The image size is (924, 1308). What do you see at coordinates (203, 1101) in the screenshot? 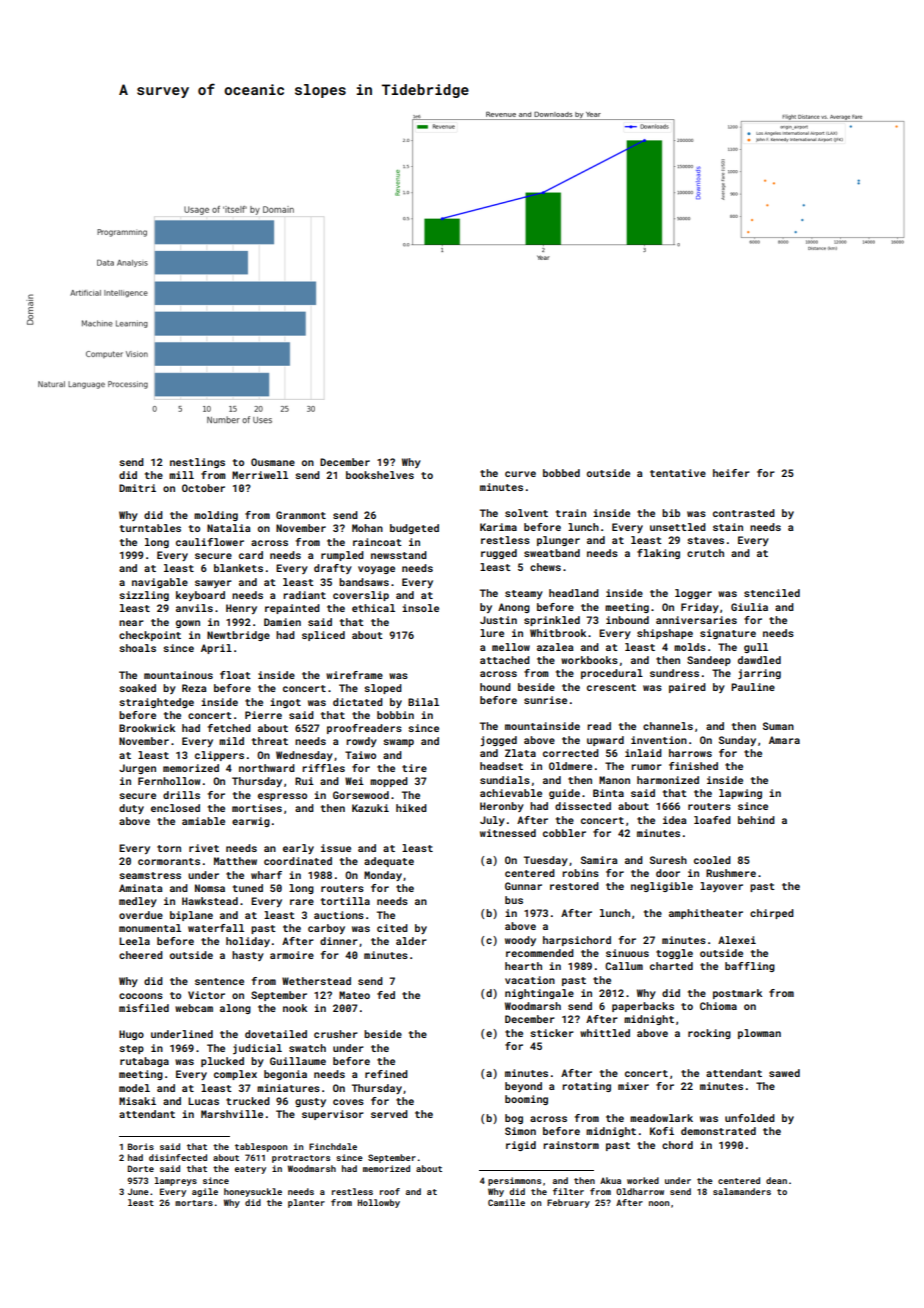
I see `Lucas` at bounding box center [203, 1101].
